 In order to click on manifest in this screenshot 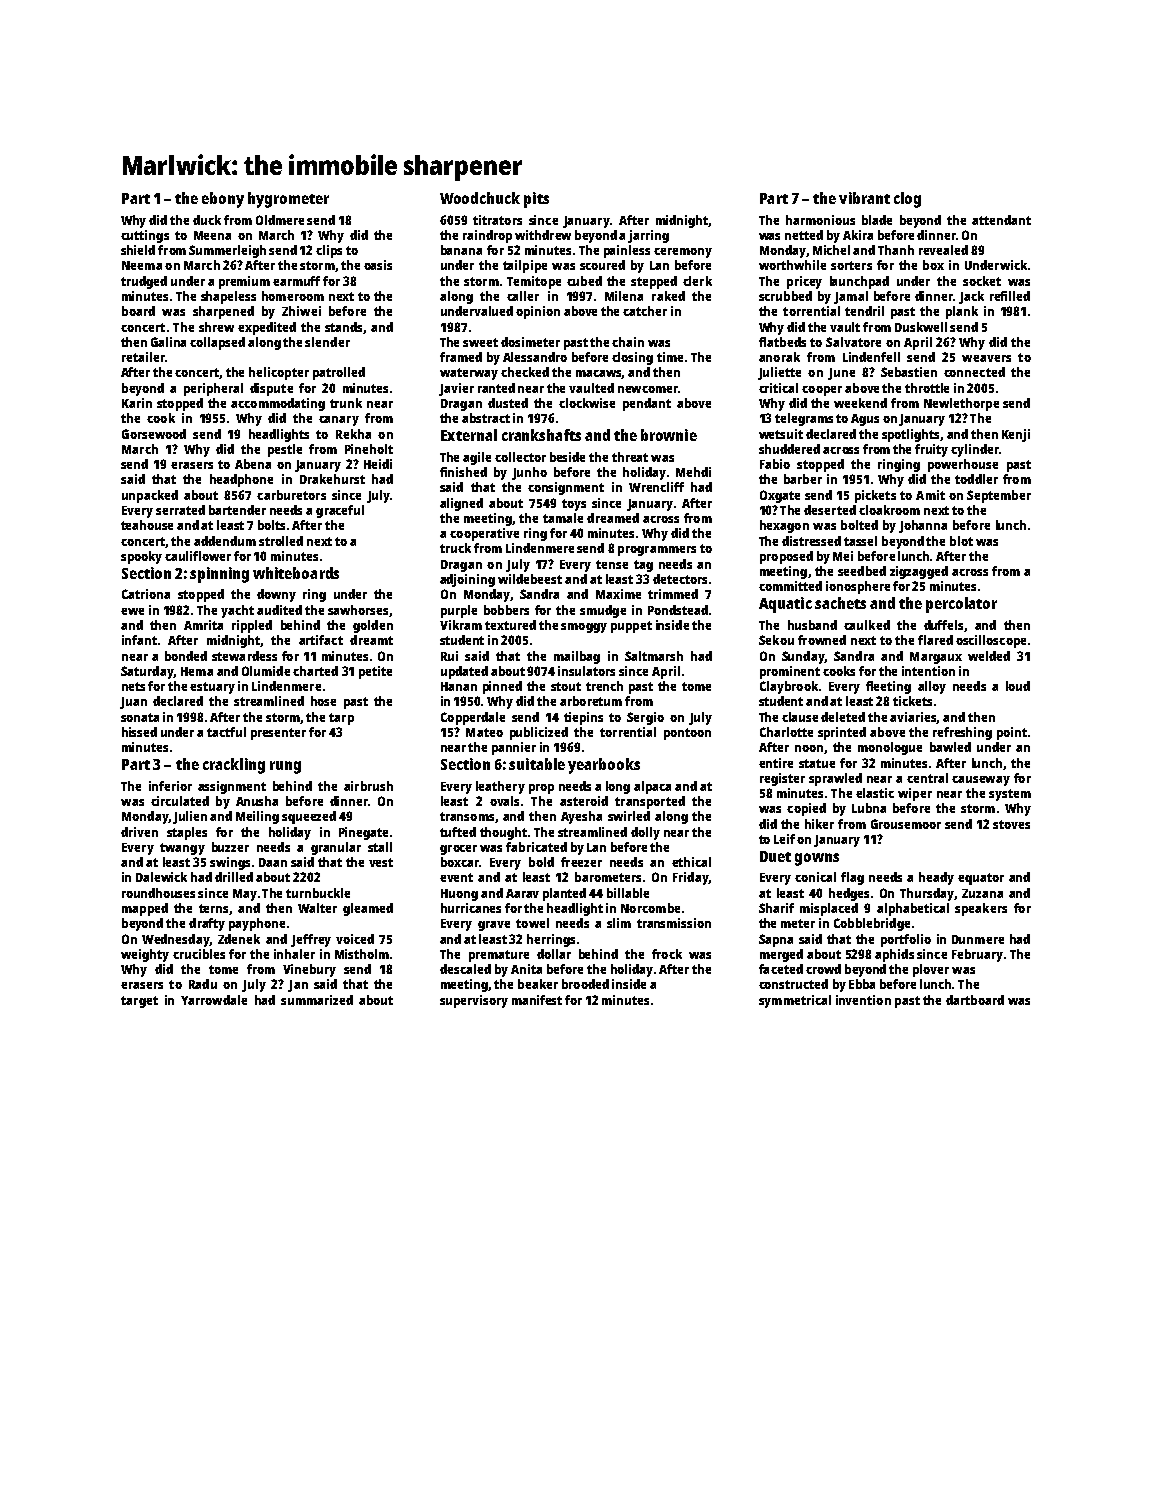, I will do `click(537, 1000)`.
